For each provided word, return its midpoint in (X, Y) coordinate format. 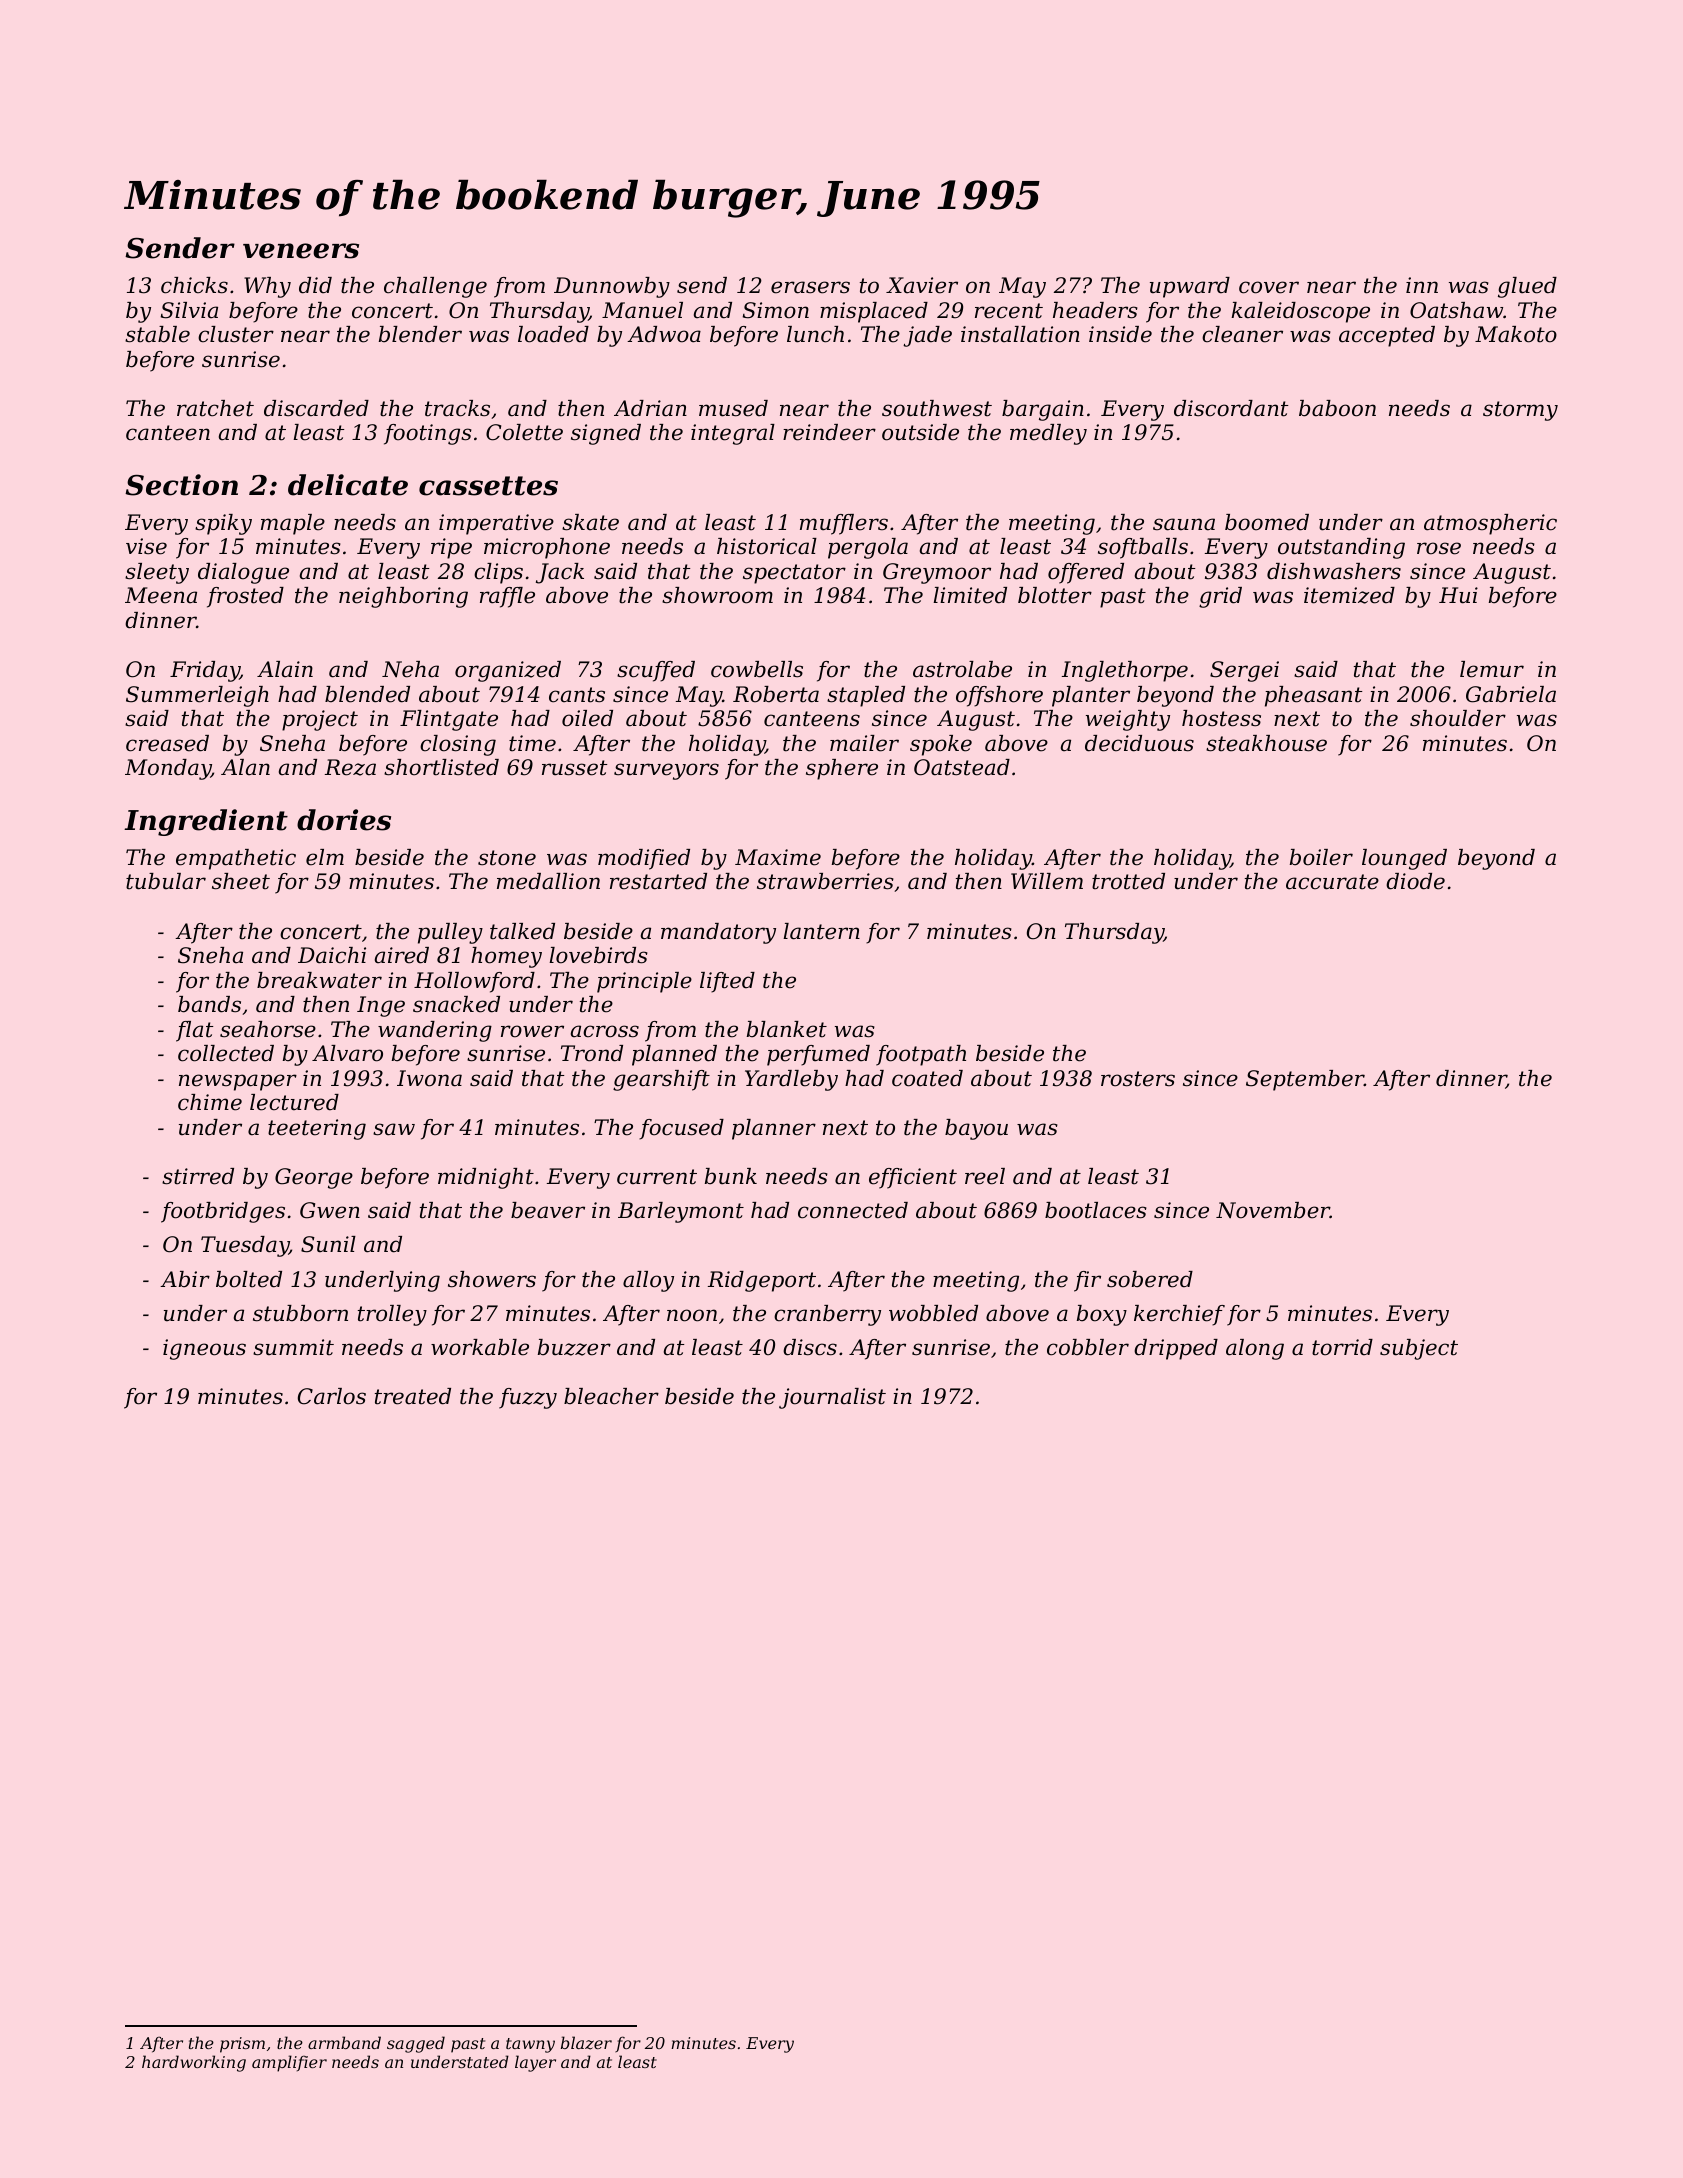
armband (344, 2042)
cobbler (1088, 1347)
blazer (586, 2043)
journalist (832, 1398)
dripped (1176, 1349)
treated (413, 1396)
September (1305, 1080)
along (1255, 1349)
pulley (450, 933)
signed (606, 434)
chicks (194, 285)
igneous (204, 1349)
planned (674, 1055)
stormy (1520, 411)
